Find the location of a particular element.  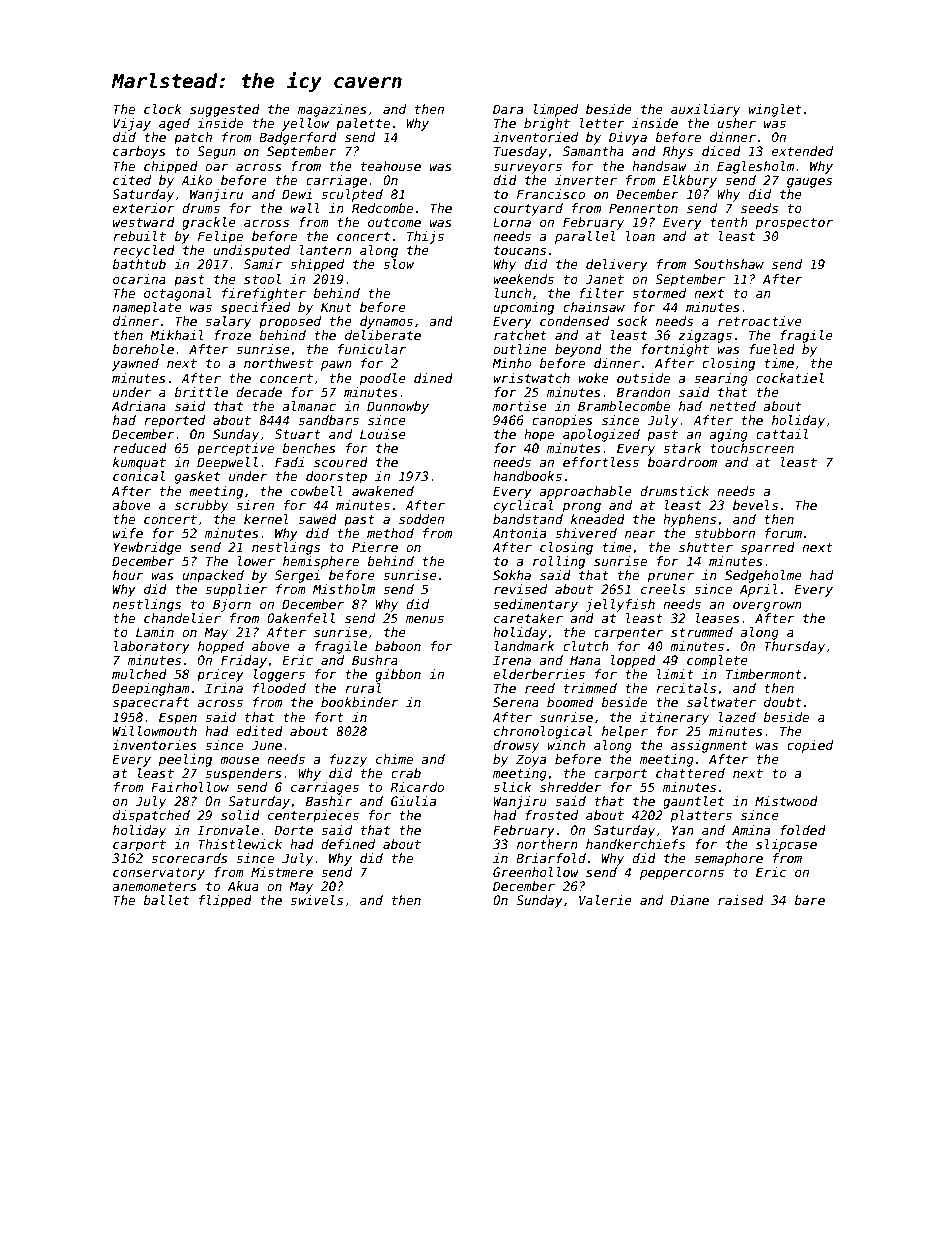

Diane is located at coordinates (689, 900).
